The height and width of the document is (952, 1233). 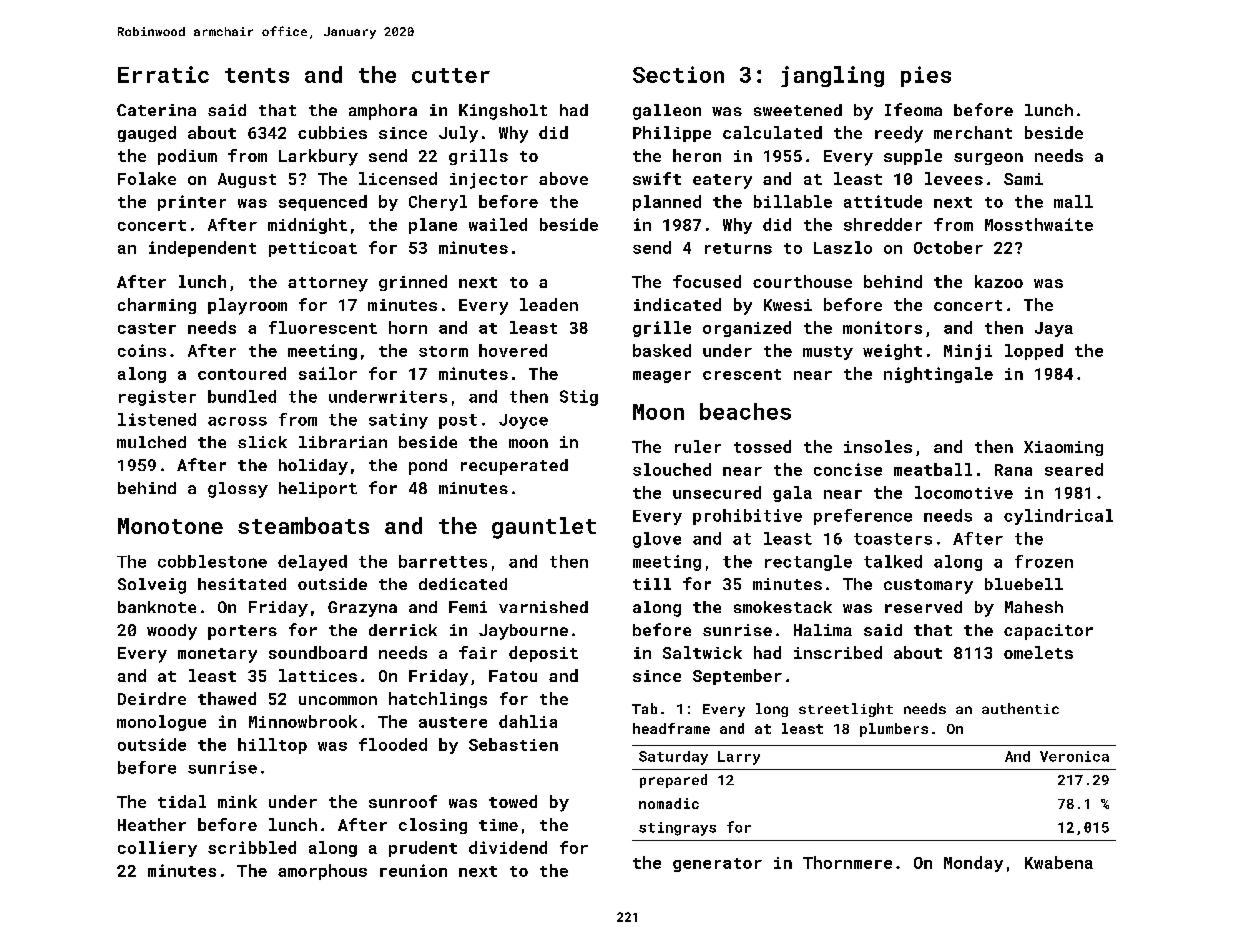 What do you see at coordinates (717, 865) in the document?
I see `generator` at bounding box center [717, 865].
